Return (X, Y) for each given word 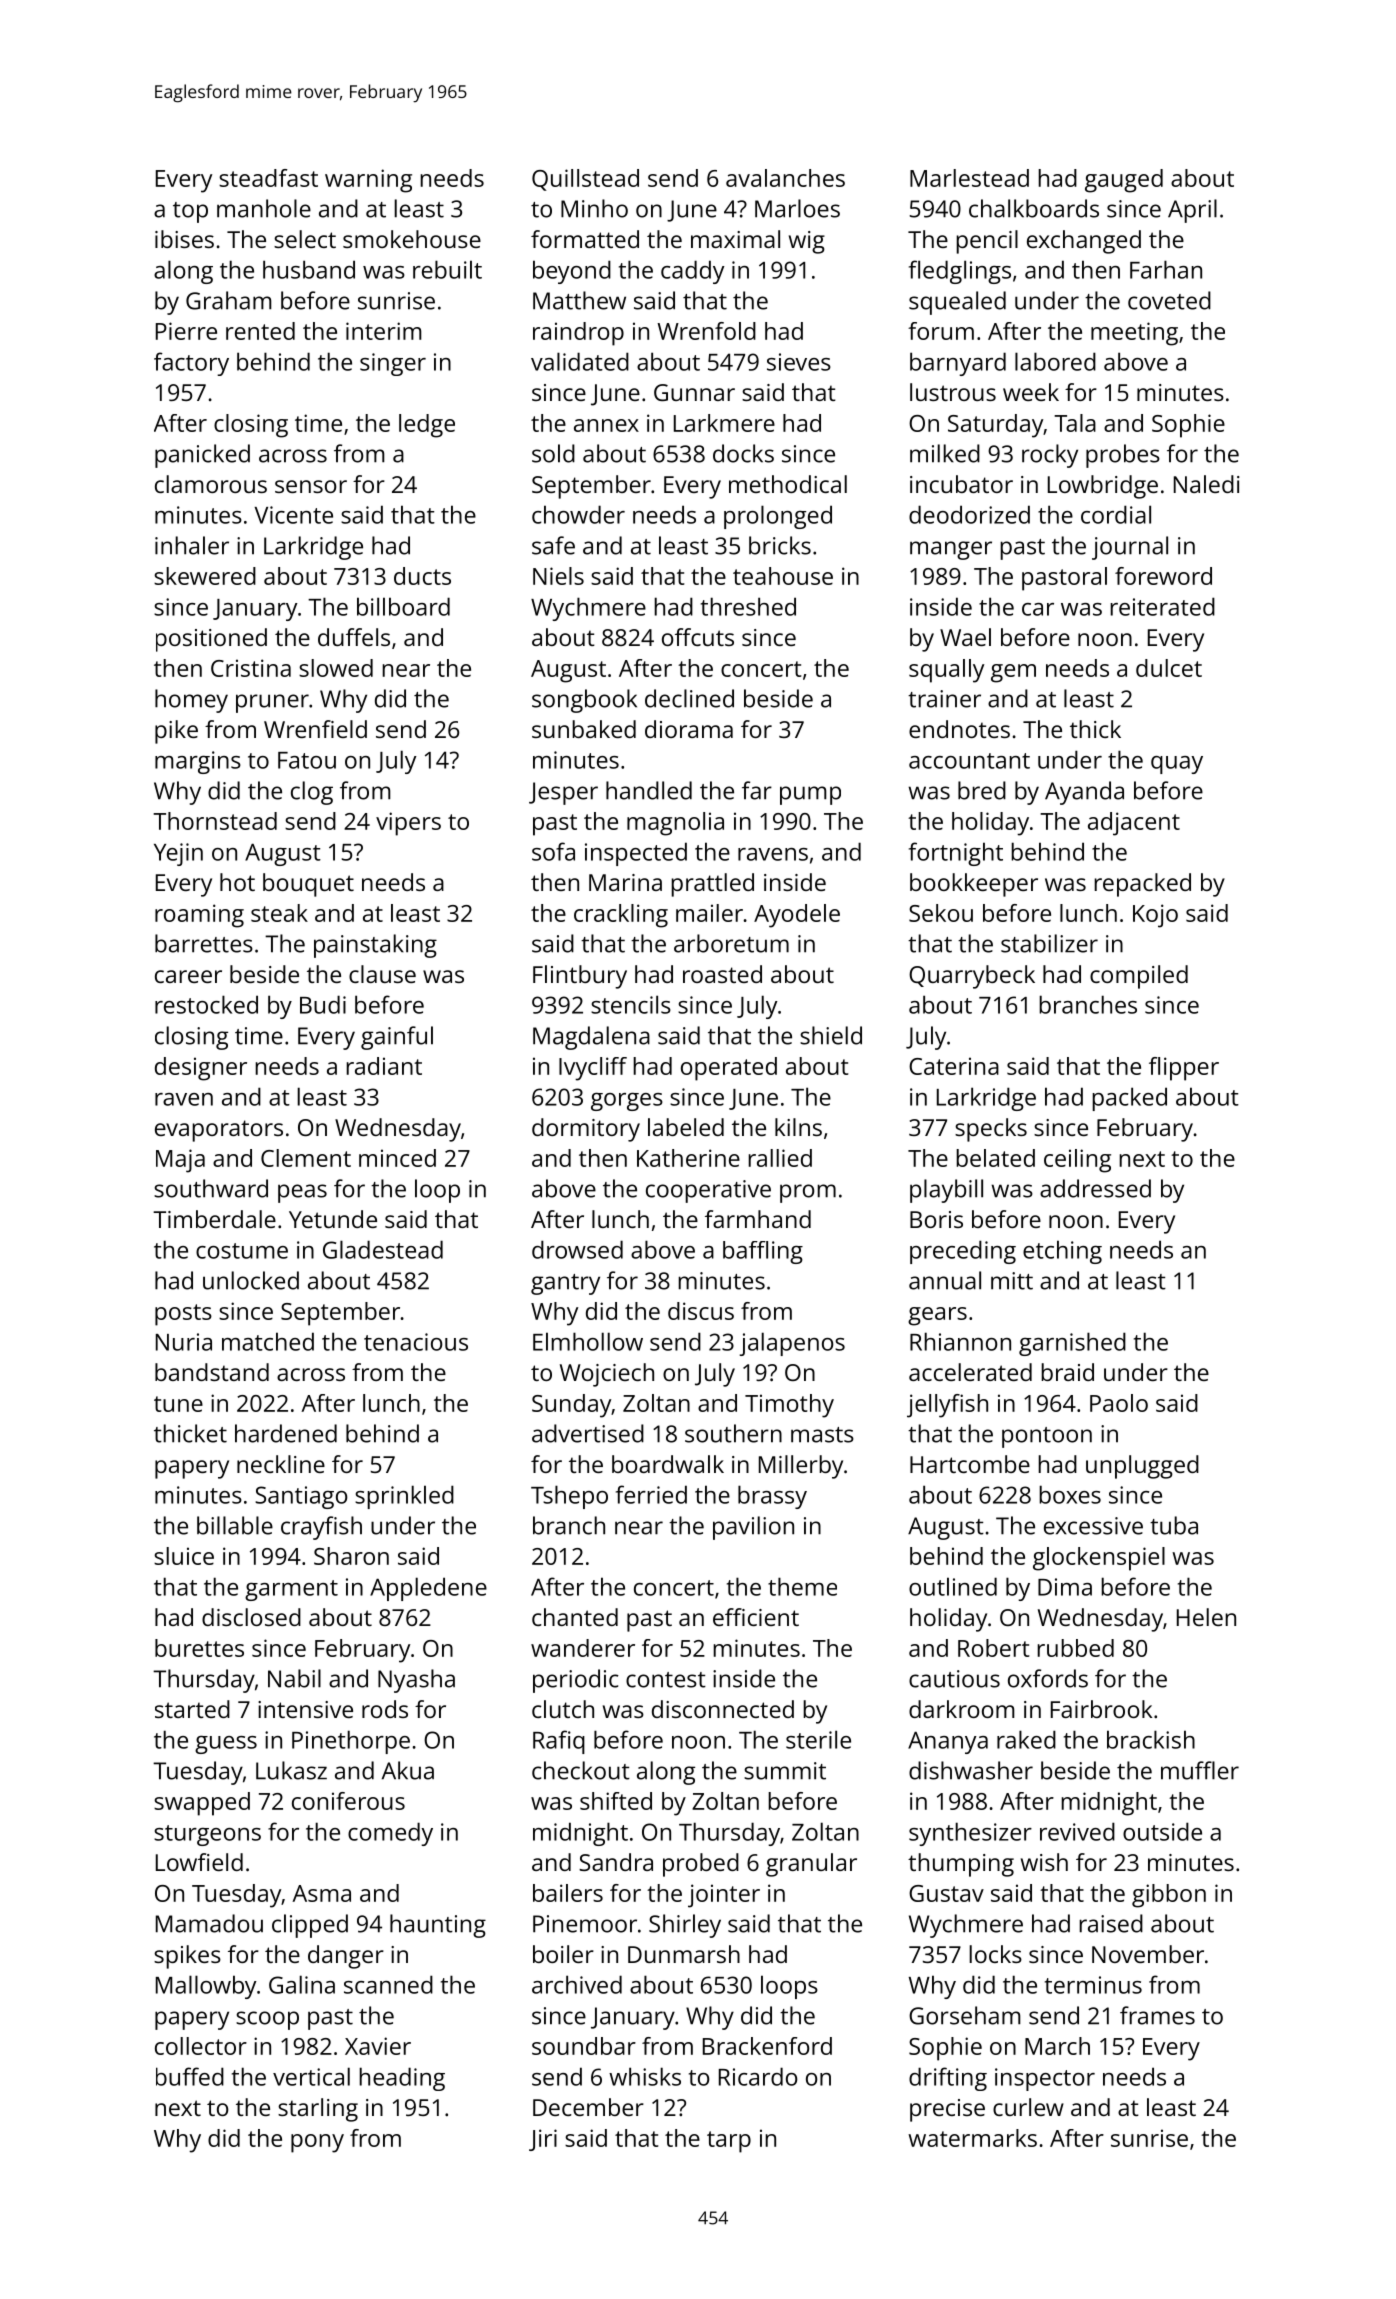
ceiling (1077, 1161)
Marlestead (969, 178)
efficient (756, 1617)
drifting (948, 2079)
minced (397, 1158)
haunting (438, 1926)
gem (1013, 673)
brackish (1151, 1739)
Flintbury (580, 977)
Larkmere (724, 423)
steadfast (268, 178)
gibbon (1169, 1896)
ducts (422, 576)
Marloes (797, 208)
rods (385, 1709)
